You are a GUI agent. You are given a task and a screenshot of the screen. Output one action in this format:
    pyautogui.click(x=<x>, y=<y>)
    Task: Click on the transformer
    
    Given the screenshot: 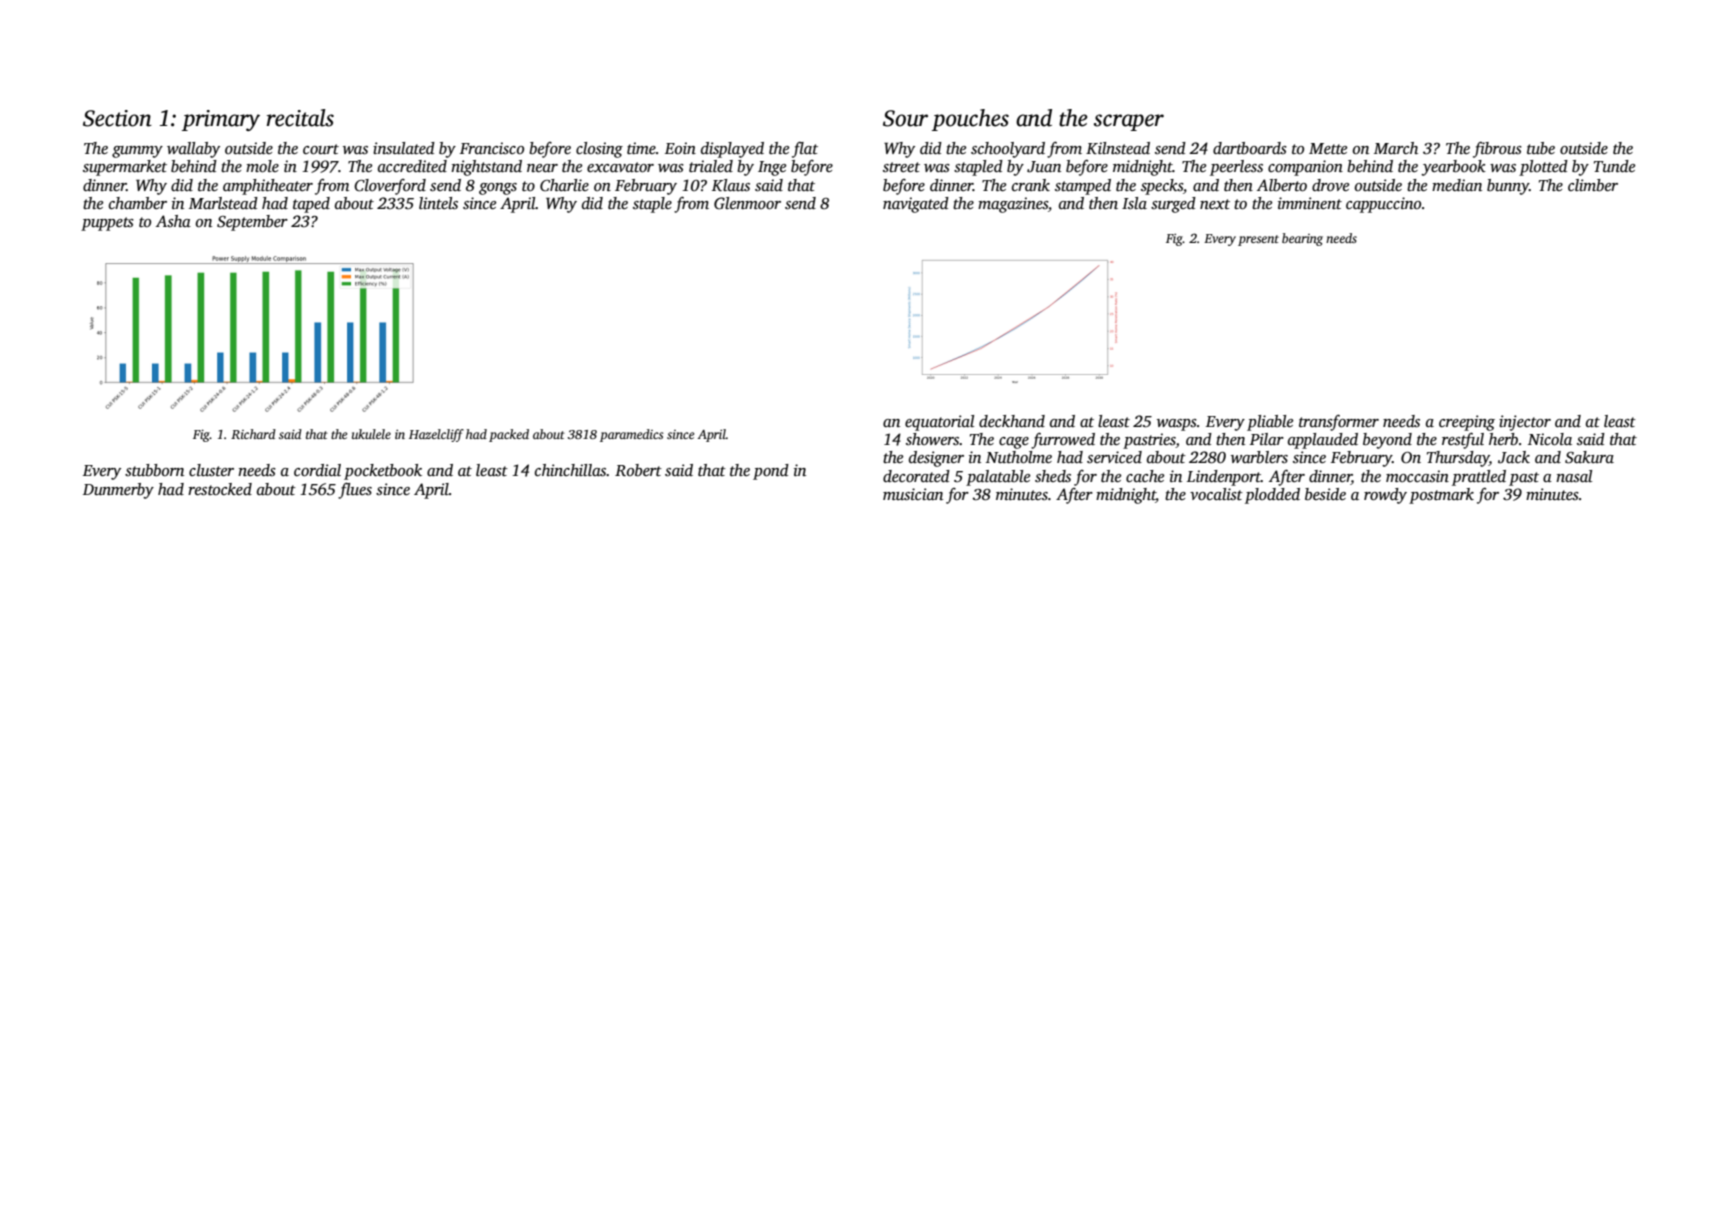 What is the action you would take?
    pyautogui.click(x=1339, y=422)
